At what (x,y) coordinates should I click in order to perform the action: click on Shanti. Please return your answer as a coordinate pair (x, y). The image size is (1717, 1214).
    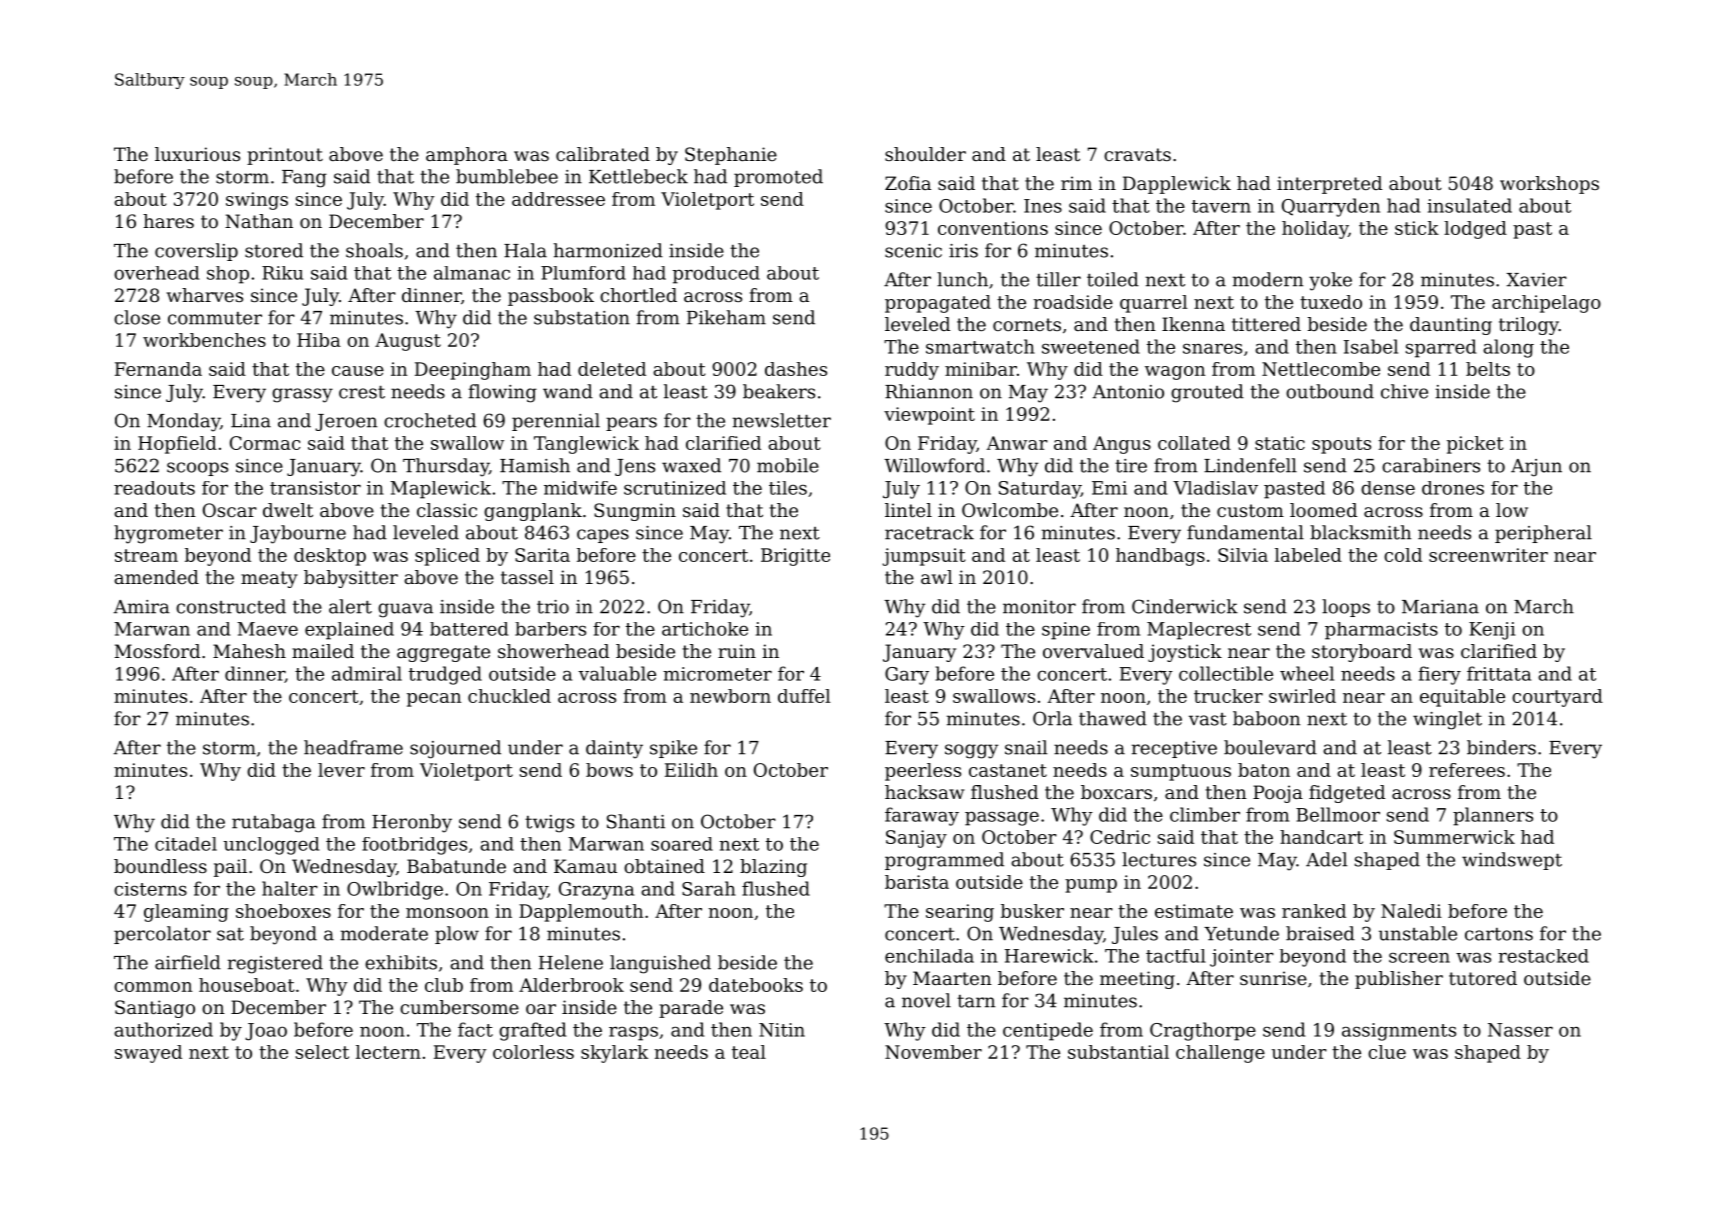
    Looking at the image, I should click on (636, 821).
